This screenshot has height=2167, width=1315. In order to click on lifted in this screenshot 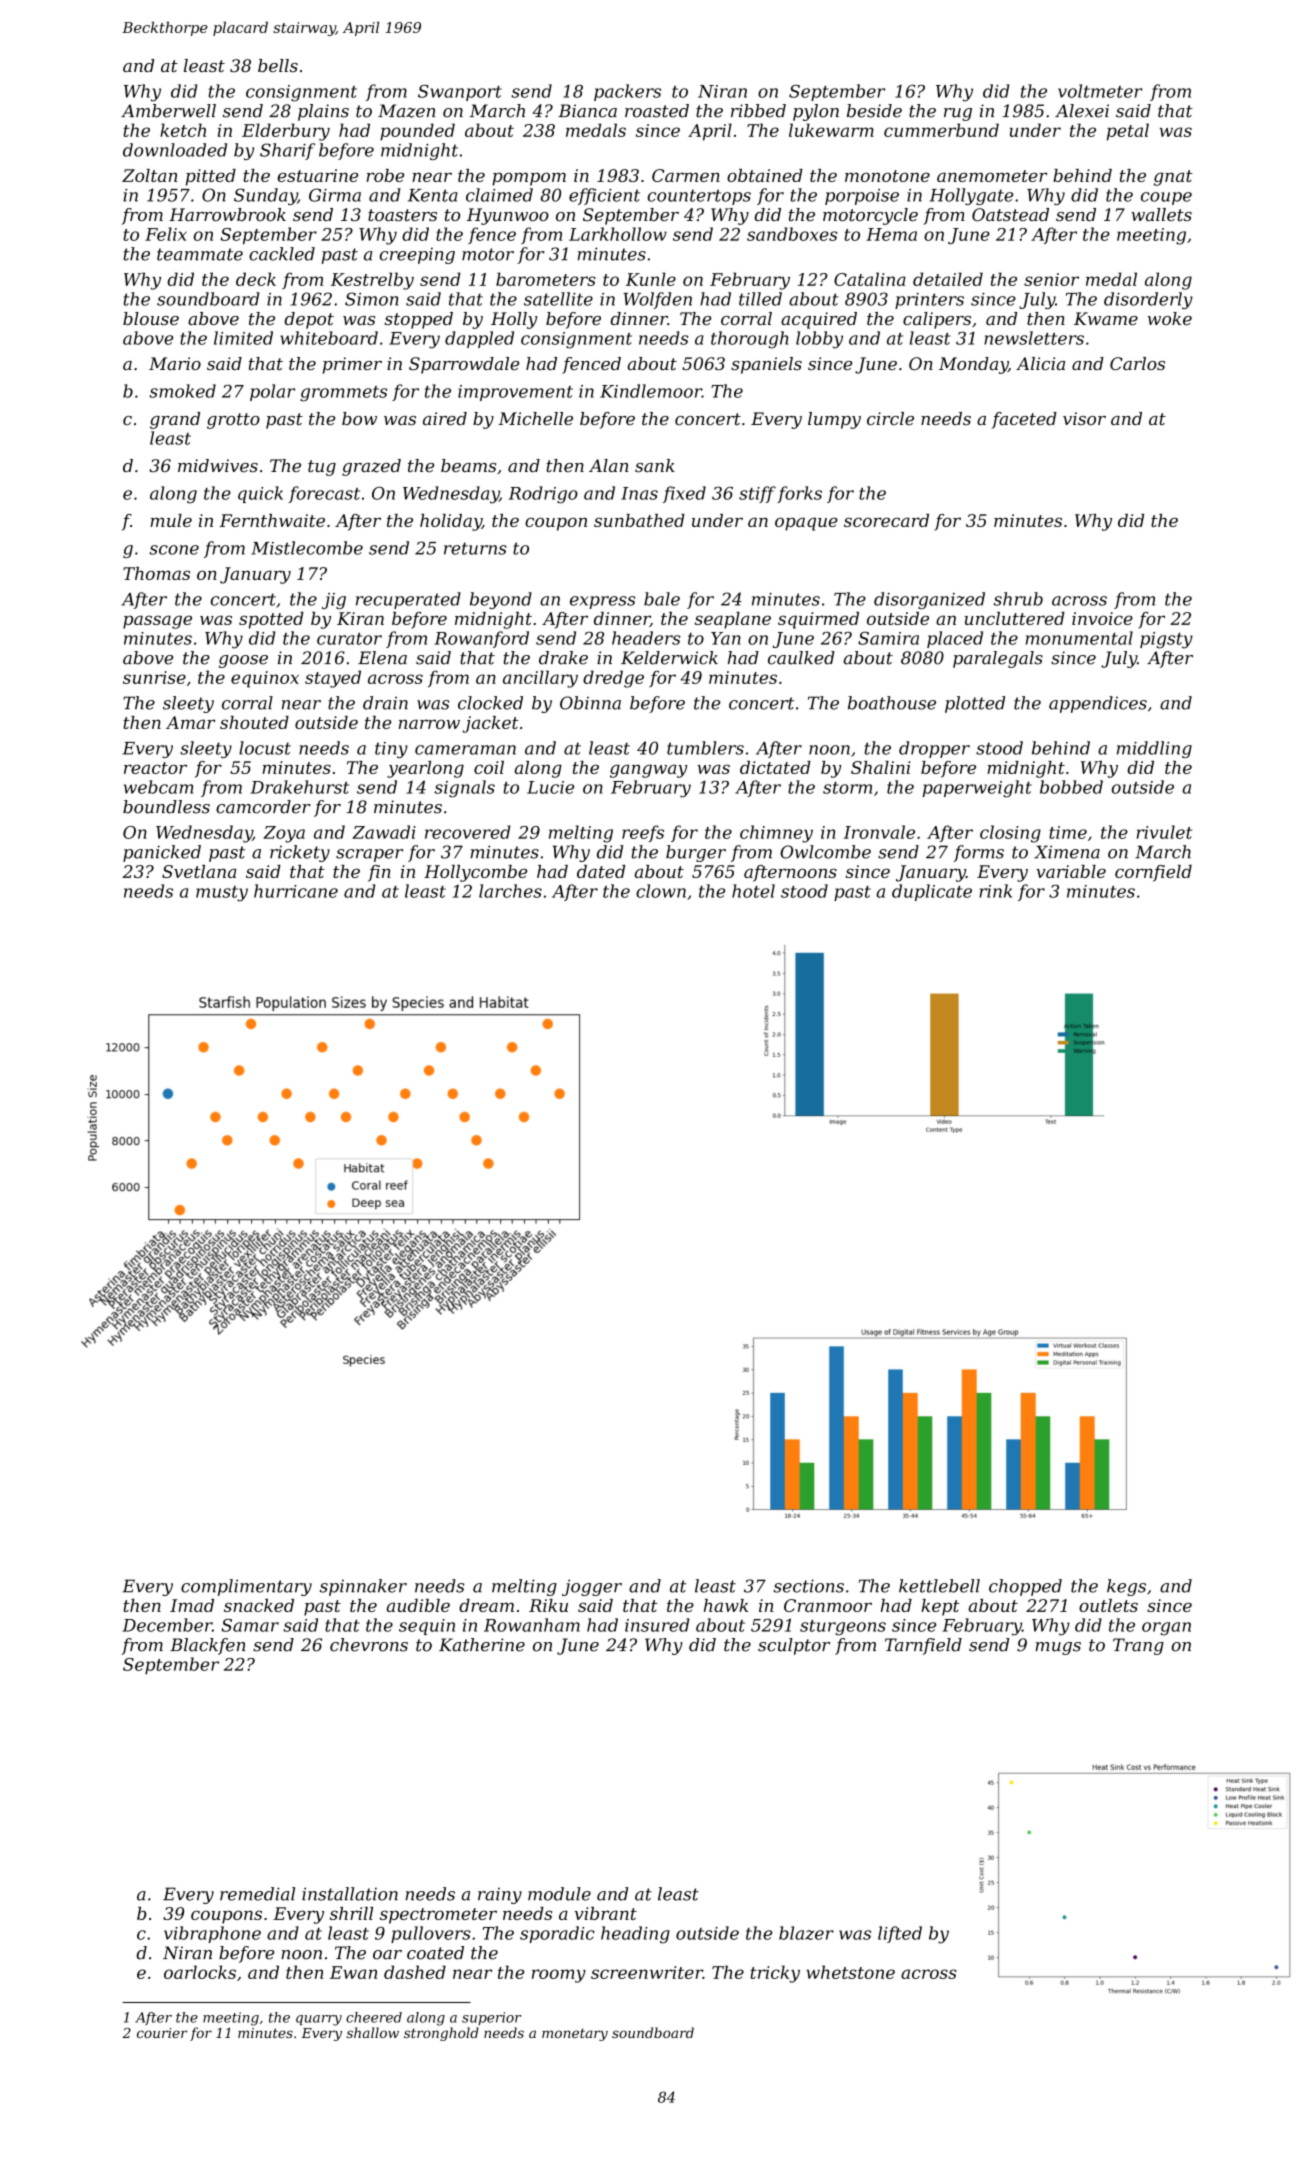, I will do `click(900, 1934)`.
